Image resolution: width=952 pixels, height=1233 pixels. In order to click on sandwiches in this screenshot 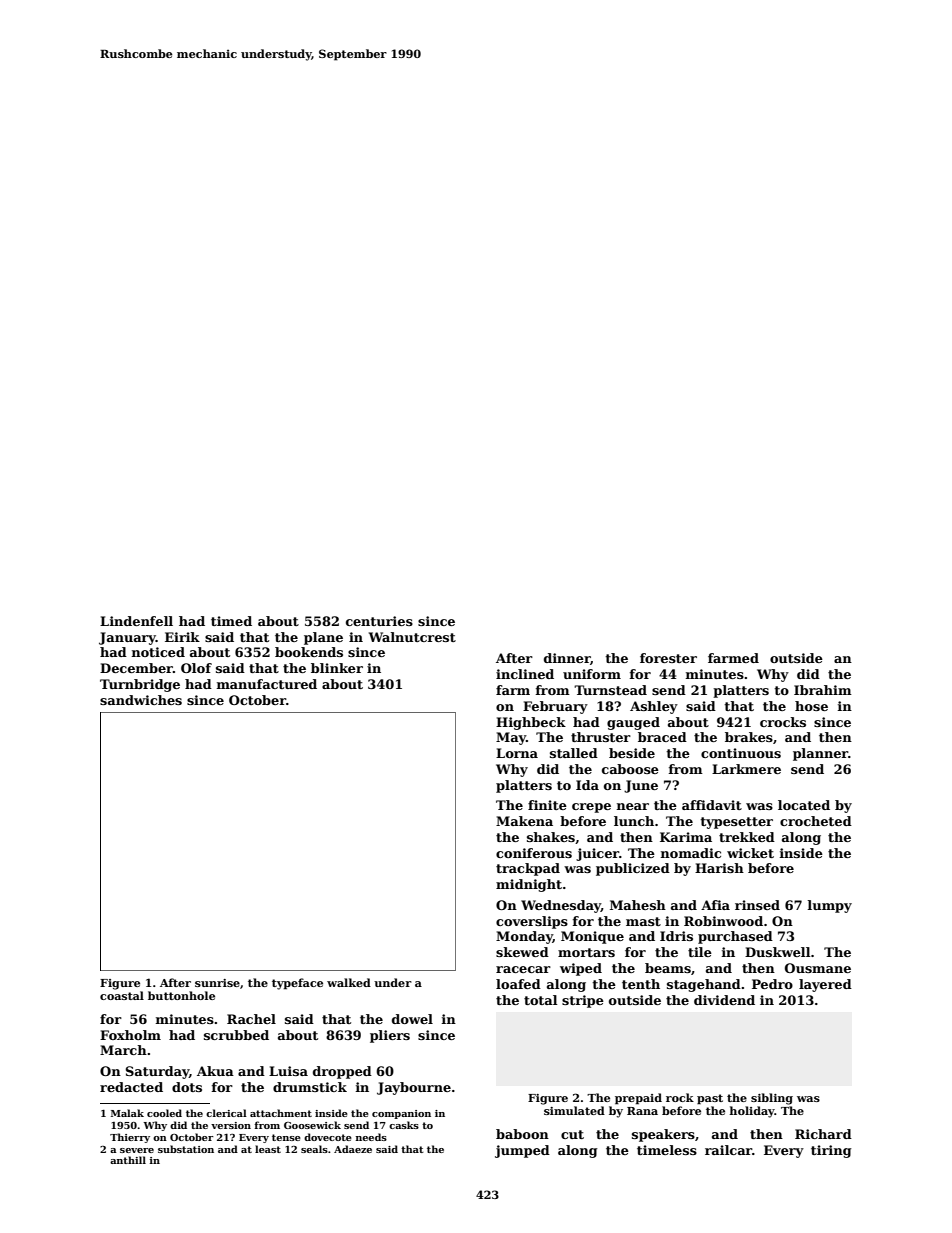, I will do `click(141, 700)`.
